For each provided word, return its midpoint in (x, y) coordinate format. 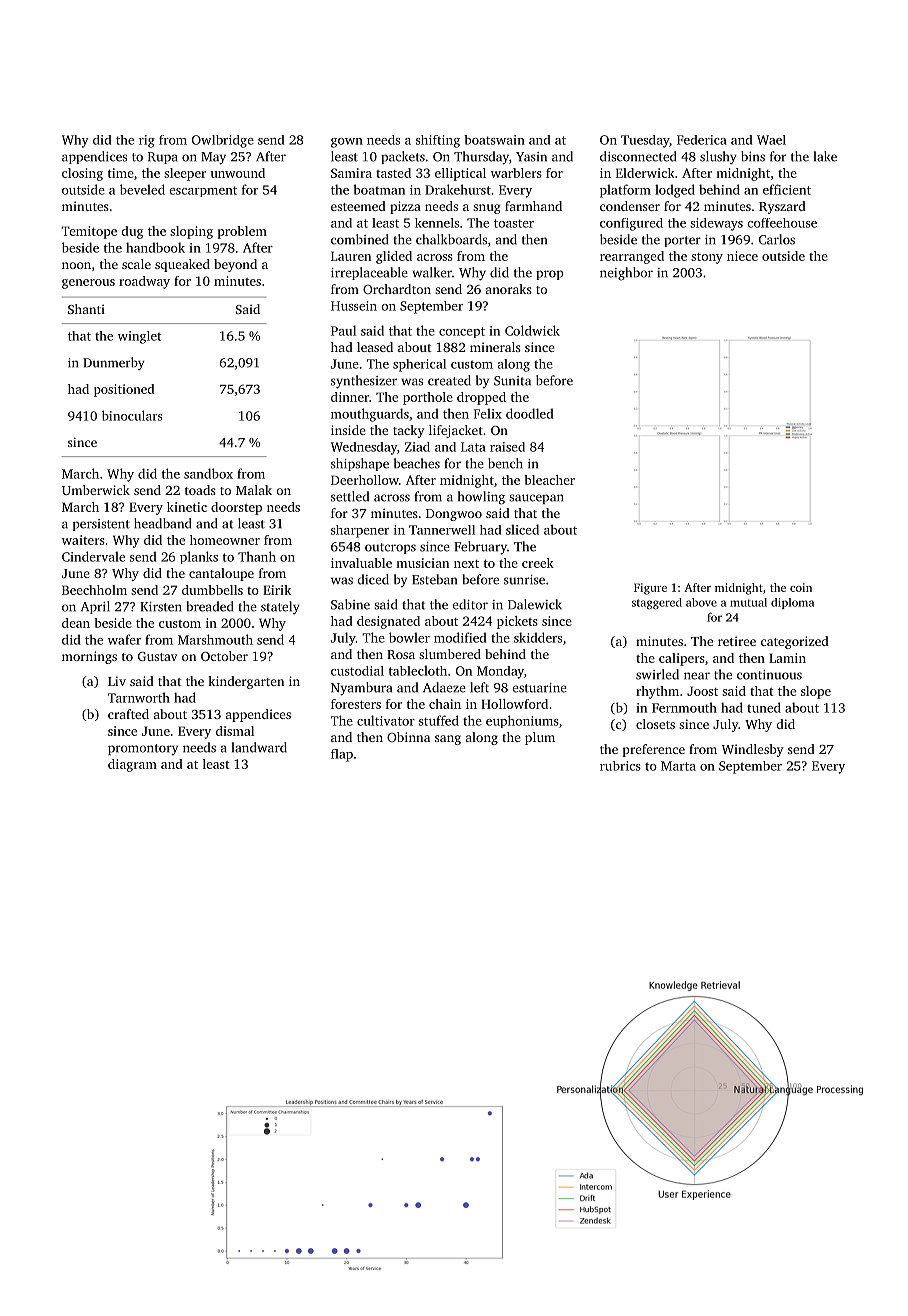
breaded (210, 606)
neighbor (626, 274)
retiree (737, 641)
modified (460, 637)
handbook (155, 247)
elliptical (460, 174)
